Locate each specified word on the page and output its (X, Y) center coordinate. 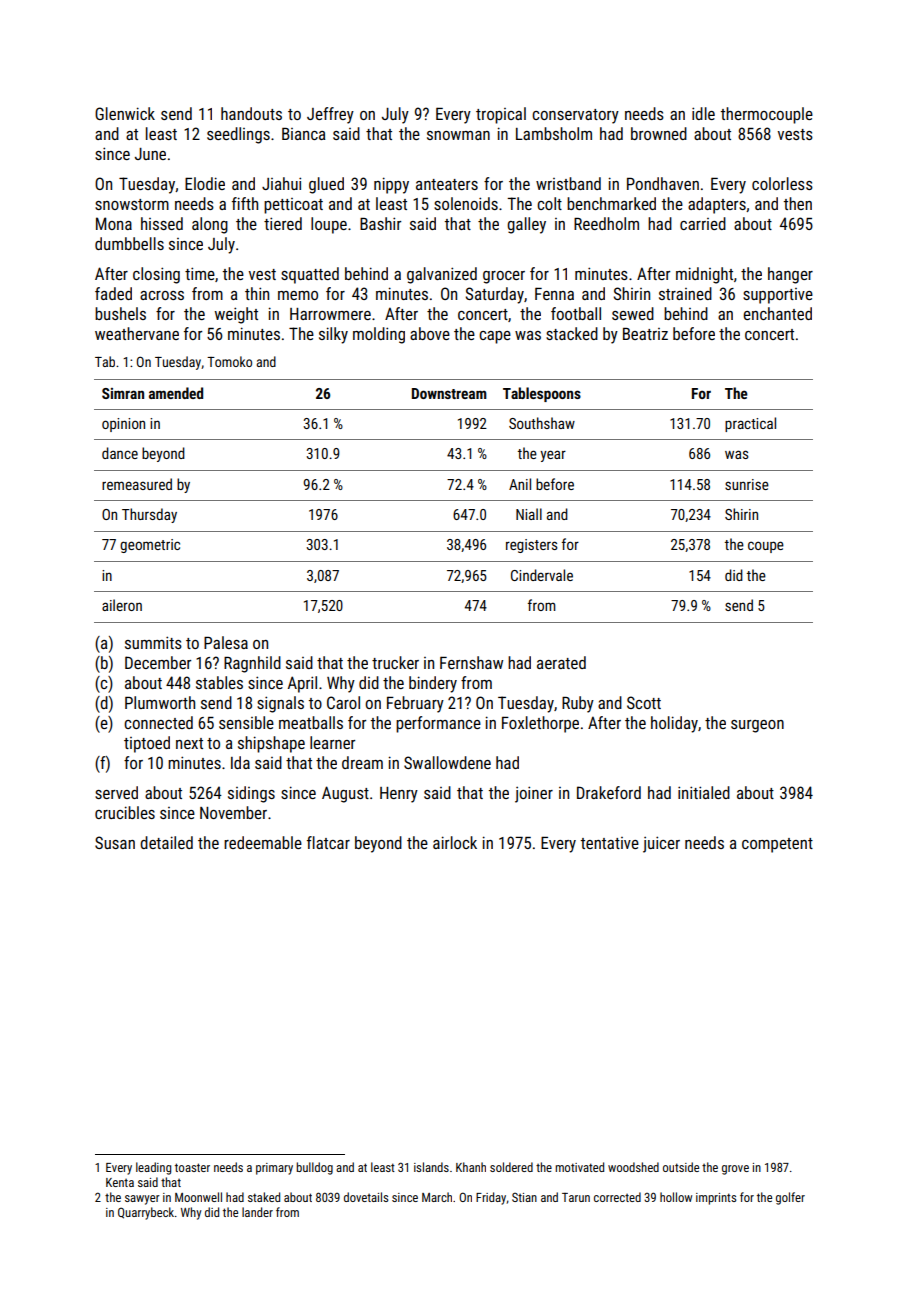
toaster (192, 1167)
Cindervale (542, 575)
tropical (501, 115)
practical (750, 424)
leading (153, 1168)
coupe (766, 547)
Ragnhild (252, 664)
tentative (610, 843)
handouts (251, 113)
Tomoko (229, 361)
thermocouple (767, 115)
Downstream (449, 393)
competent (777, 845)
